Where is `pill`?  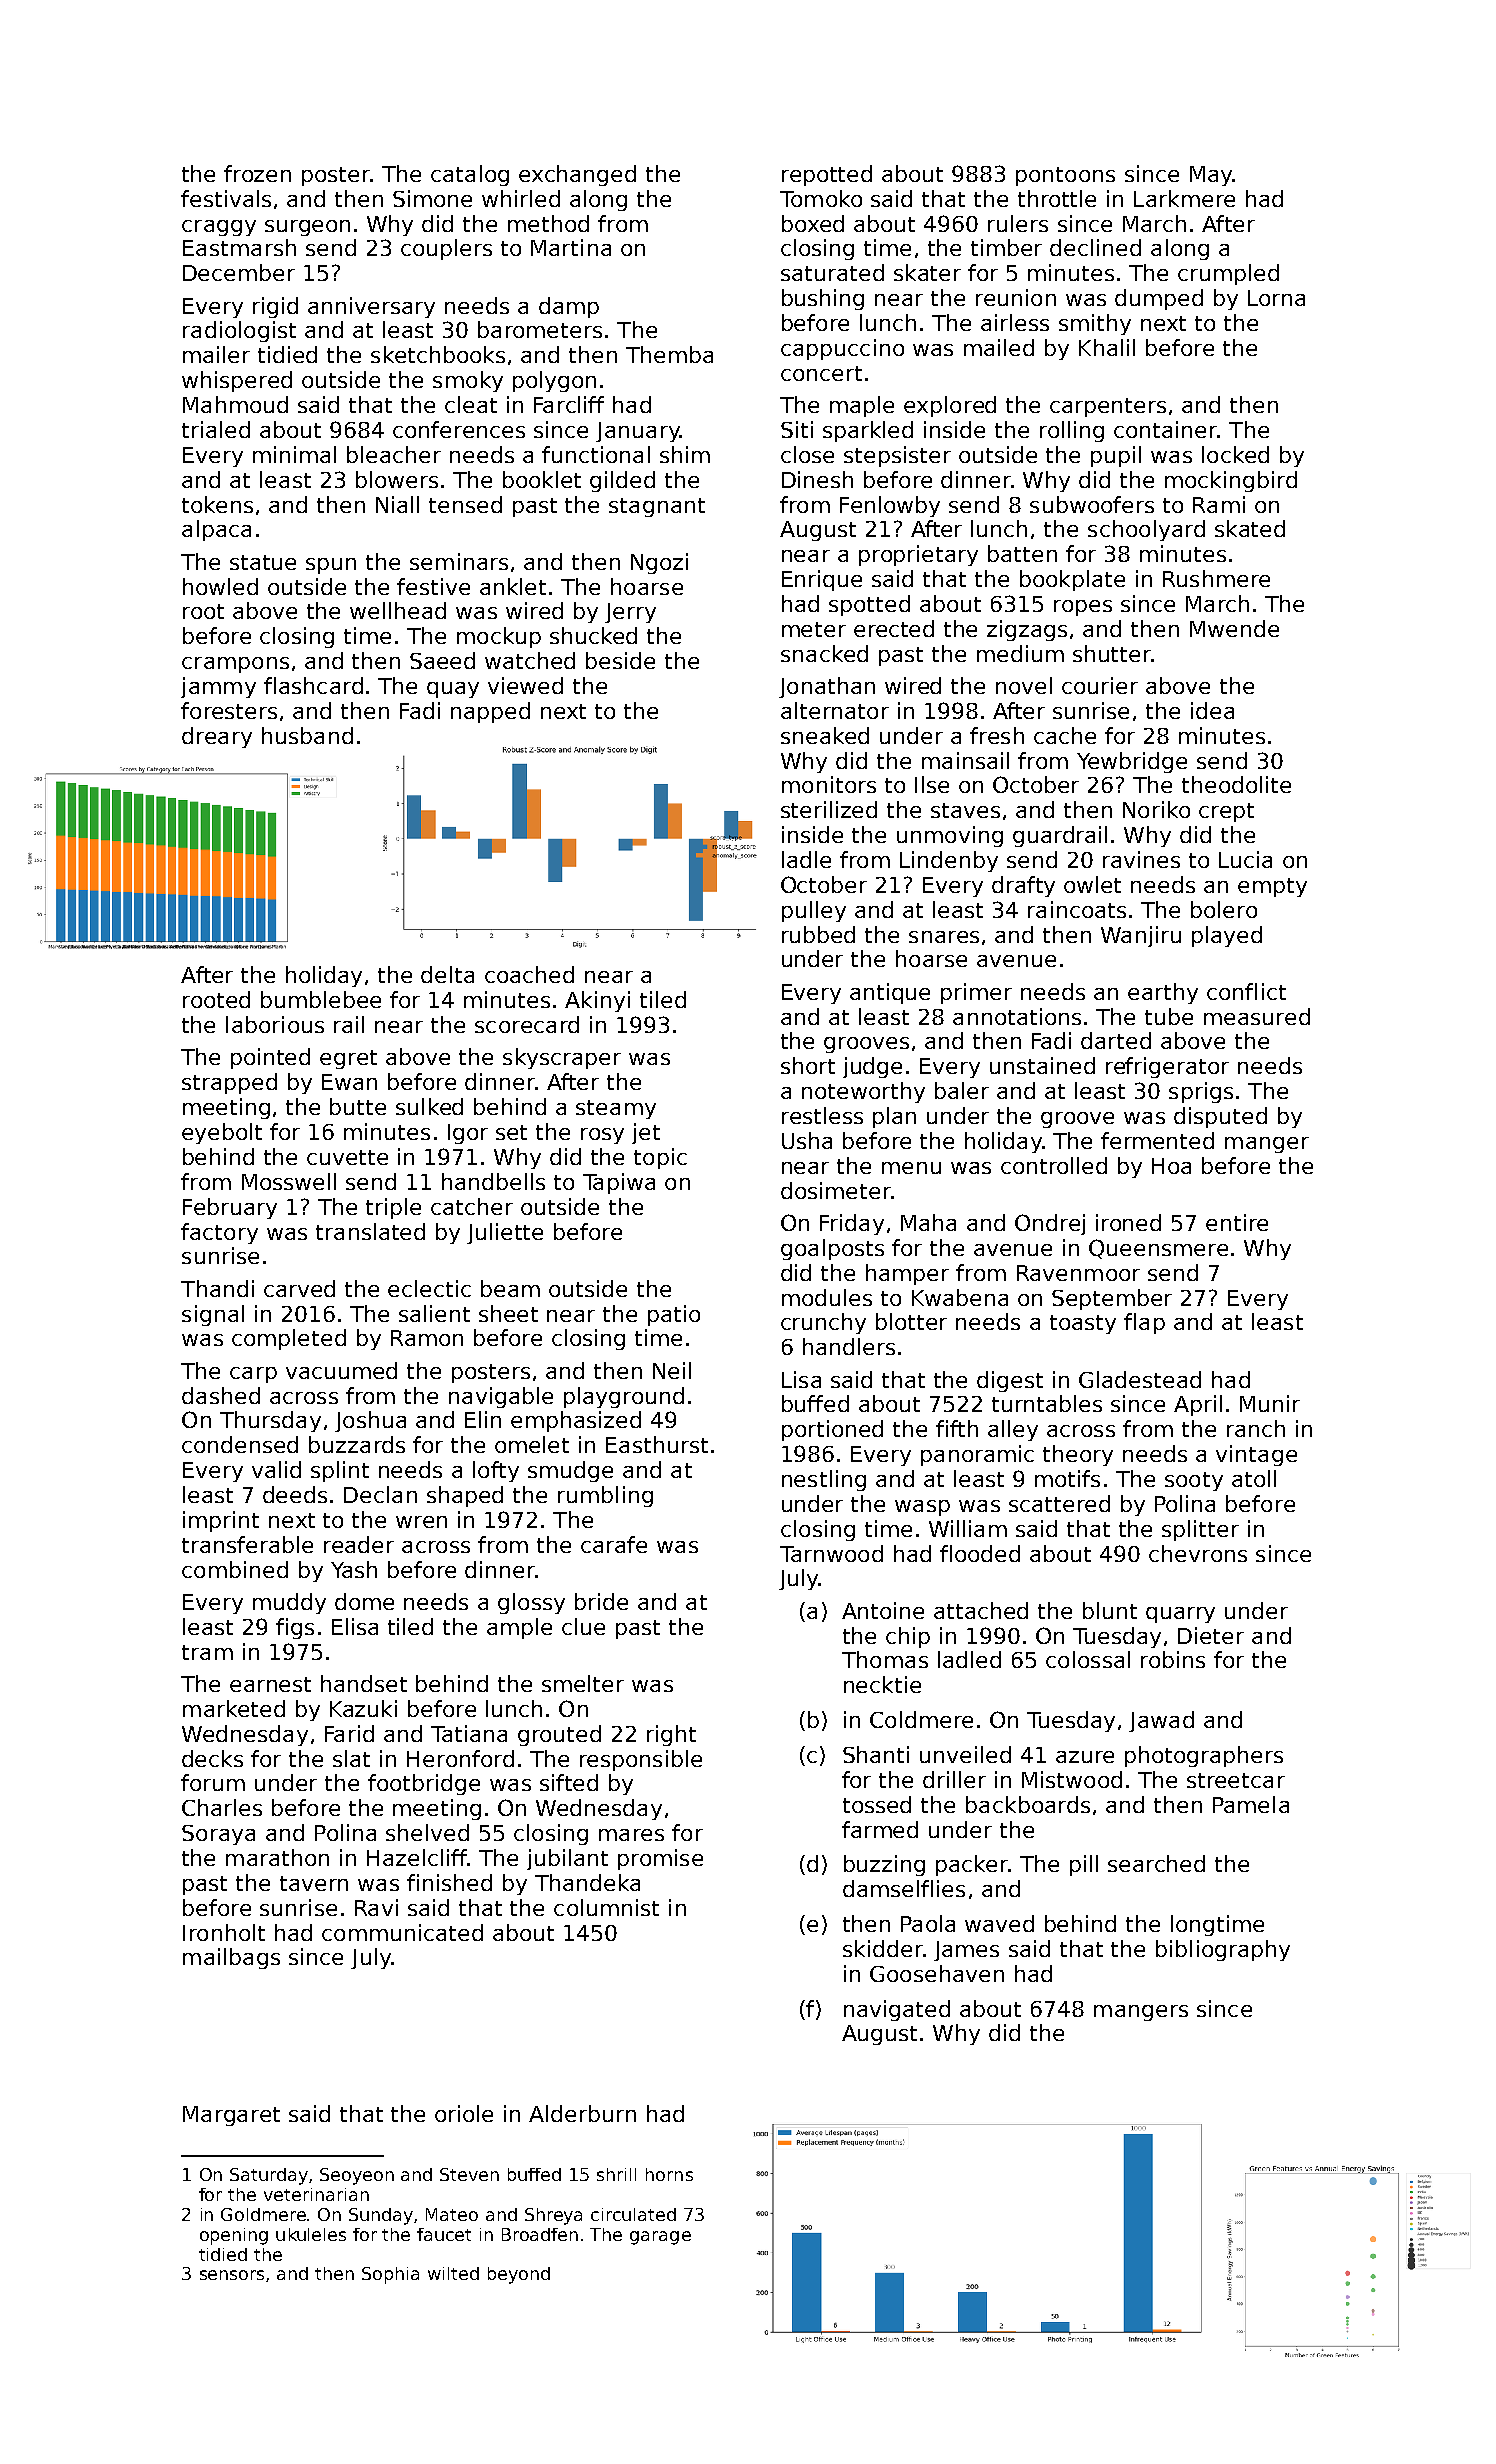 pill is located at coordinates (1084, 1865).
